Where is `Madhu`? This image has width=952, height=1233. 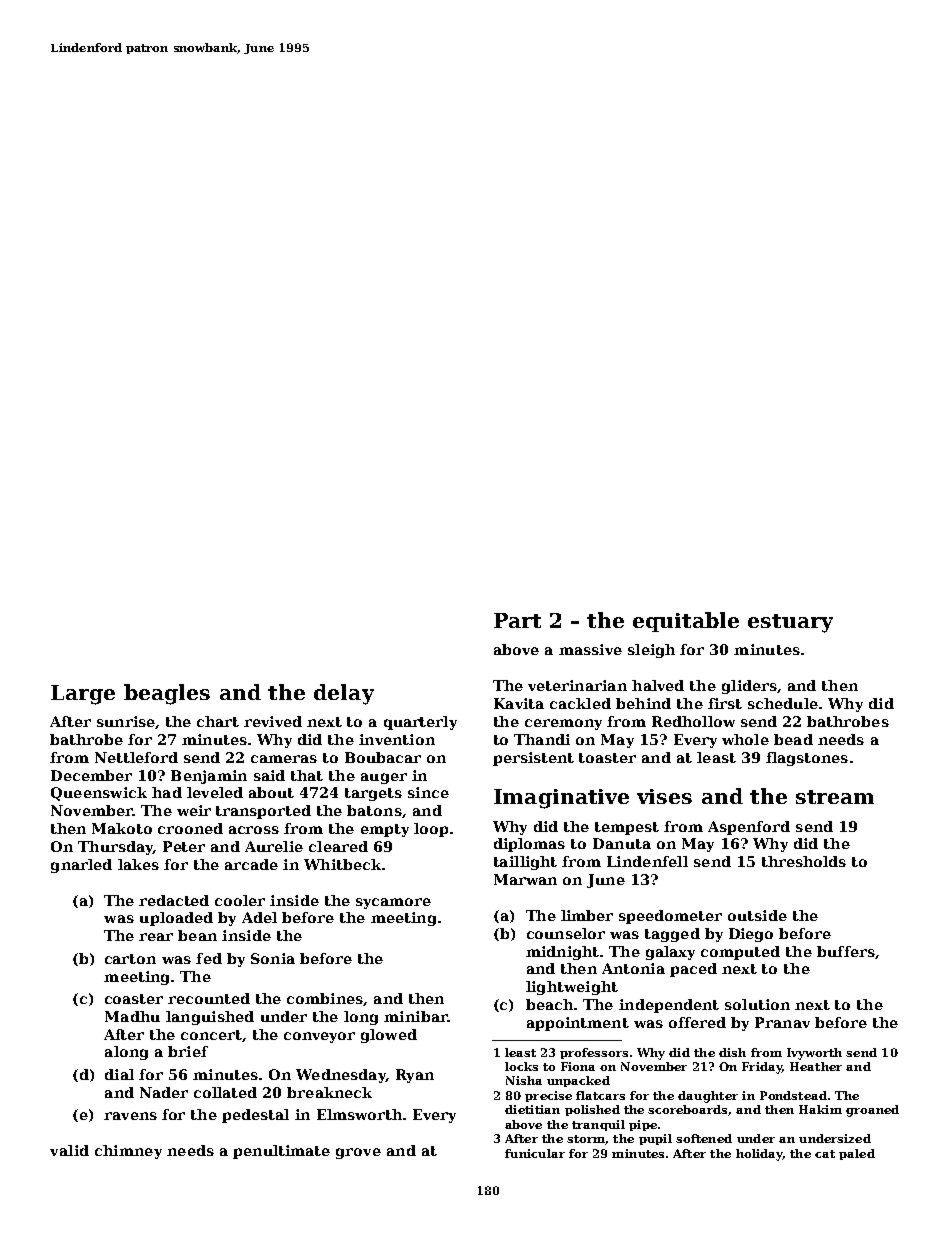
Madhu is located at coordinates (132, 1016).
